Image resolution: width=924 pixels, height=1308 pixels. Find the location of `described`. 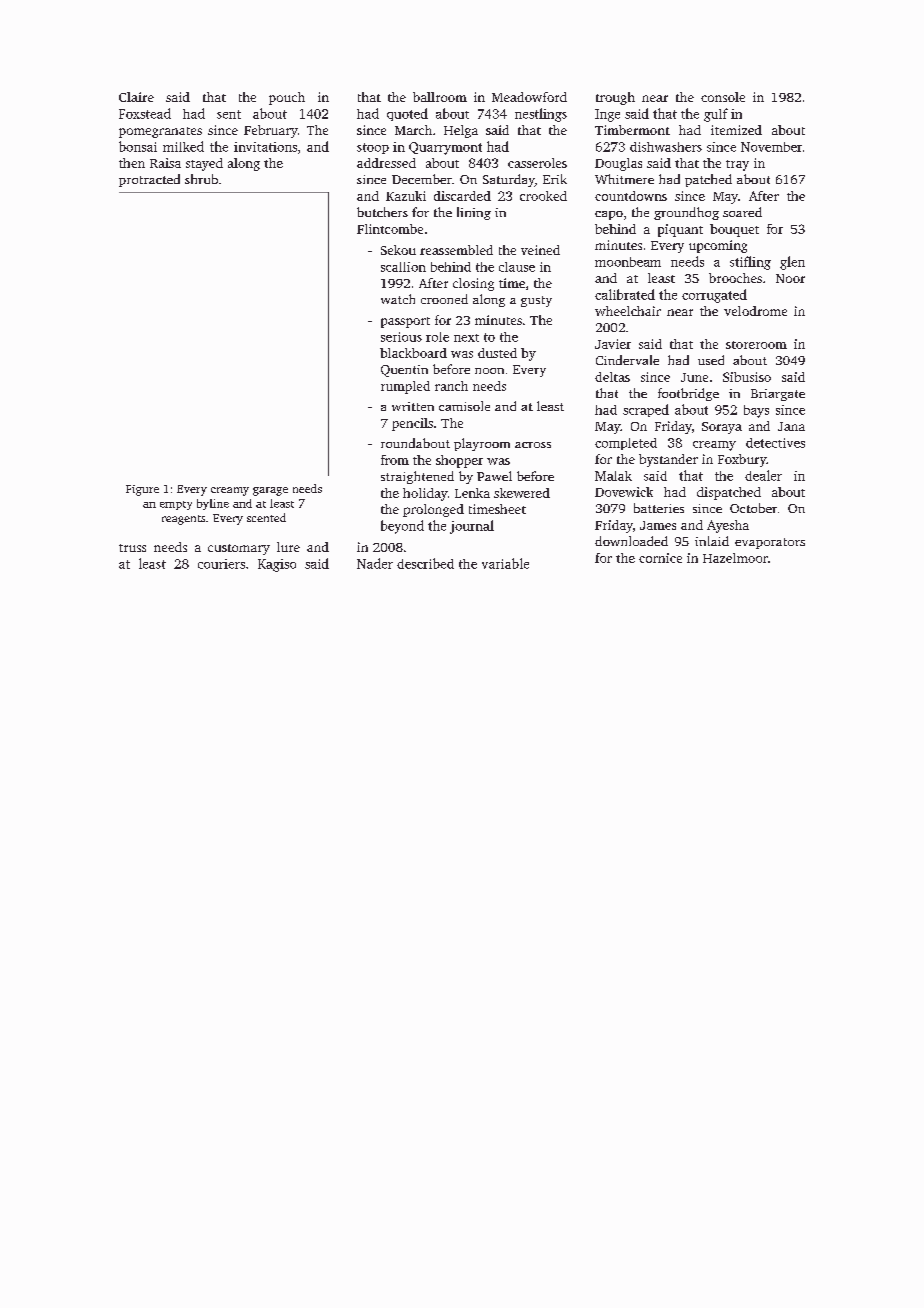

described is located at coordinates (425, 563).
